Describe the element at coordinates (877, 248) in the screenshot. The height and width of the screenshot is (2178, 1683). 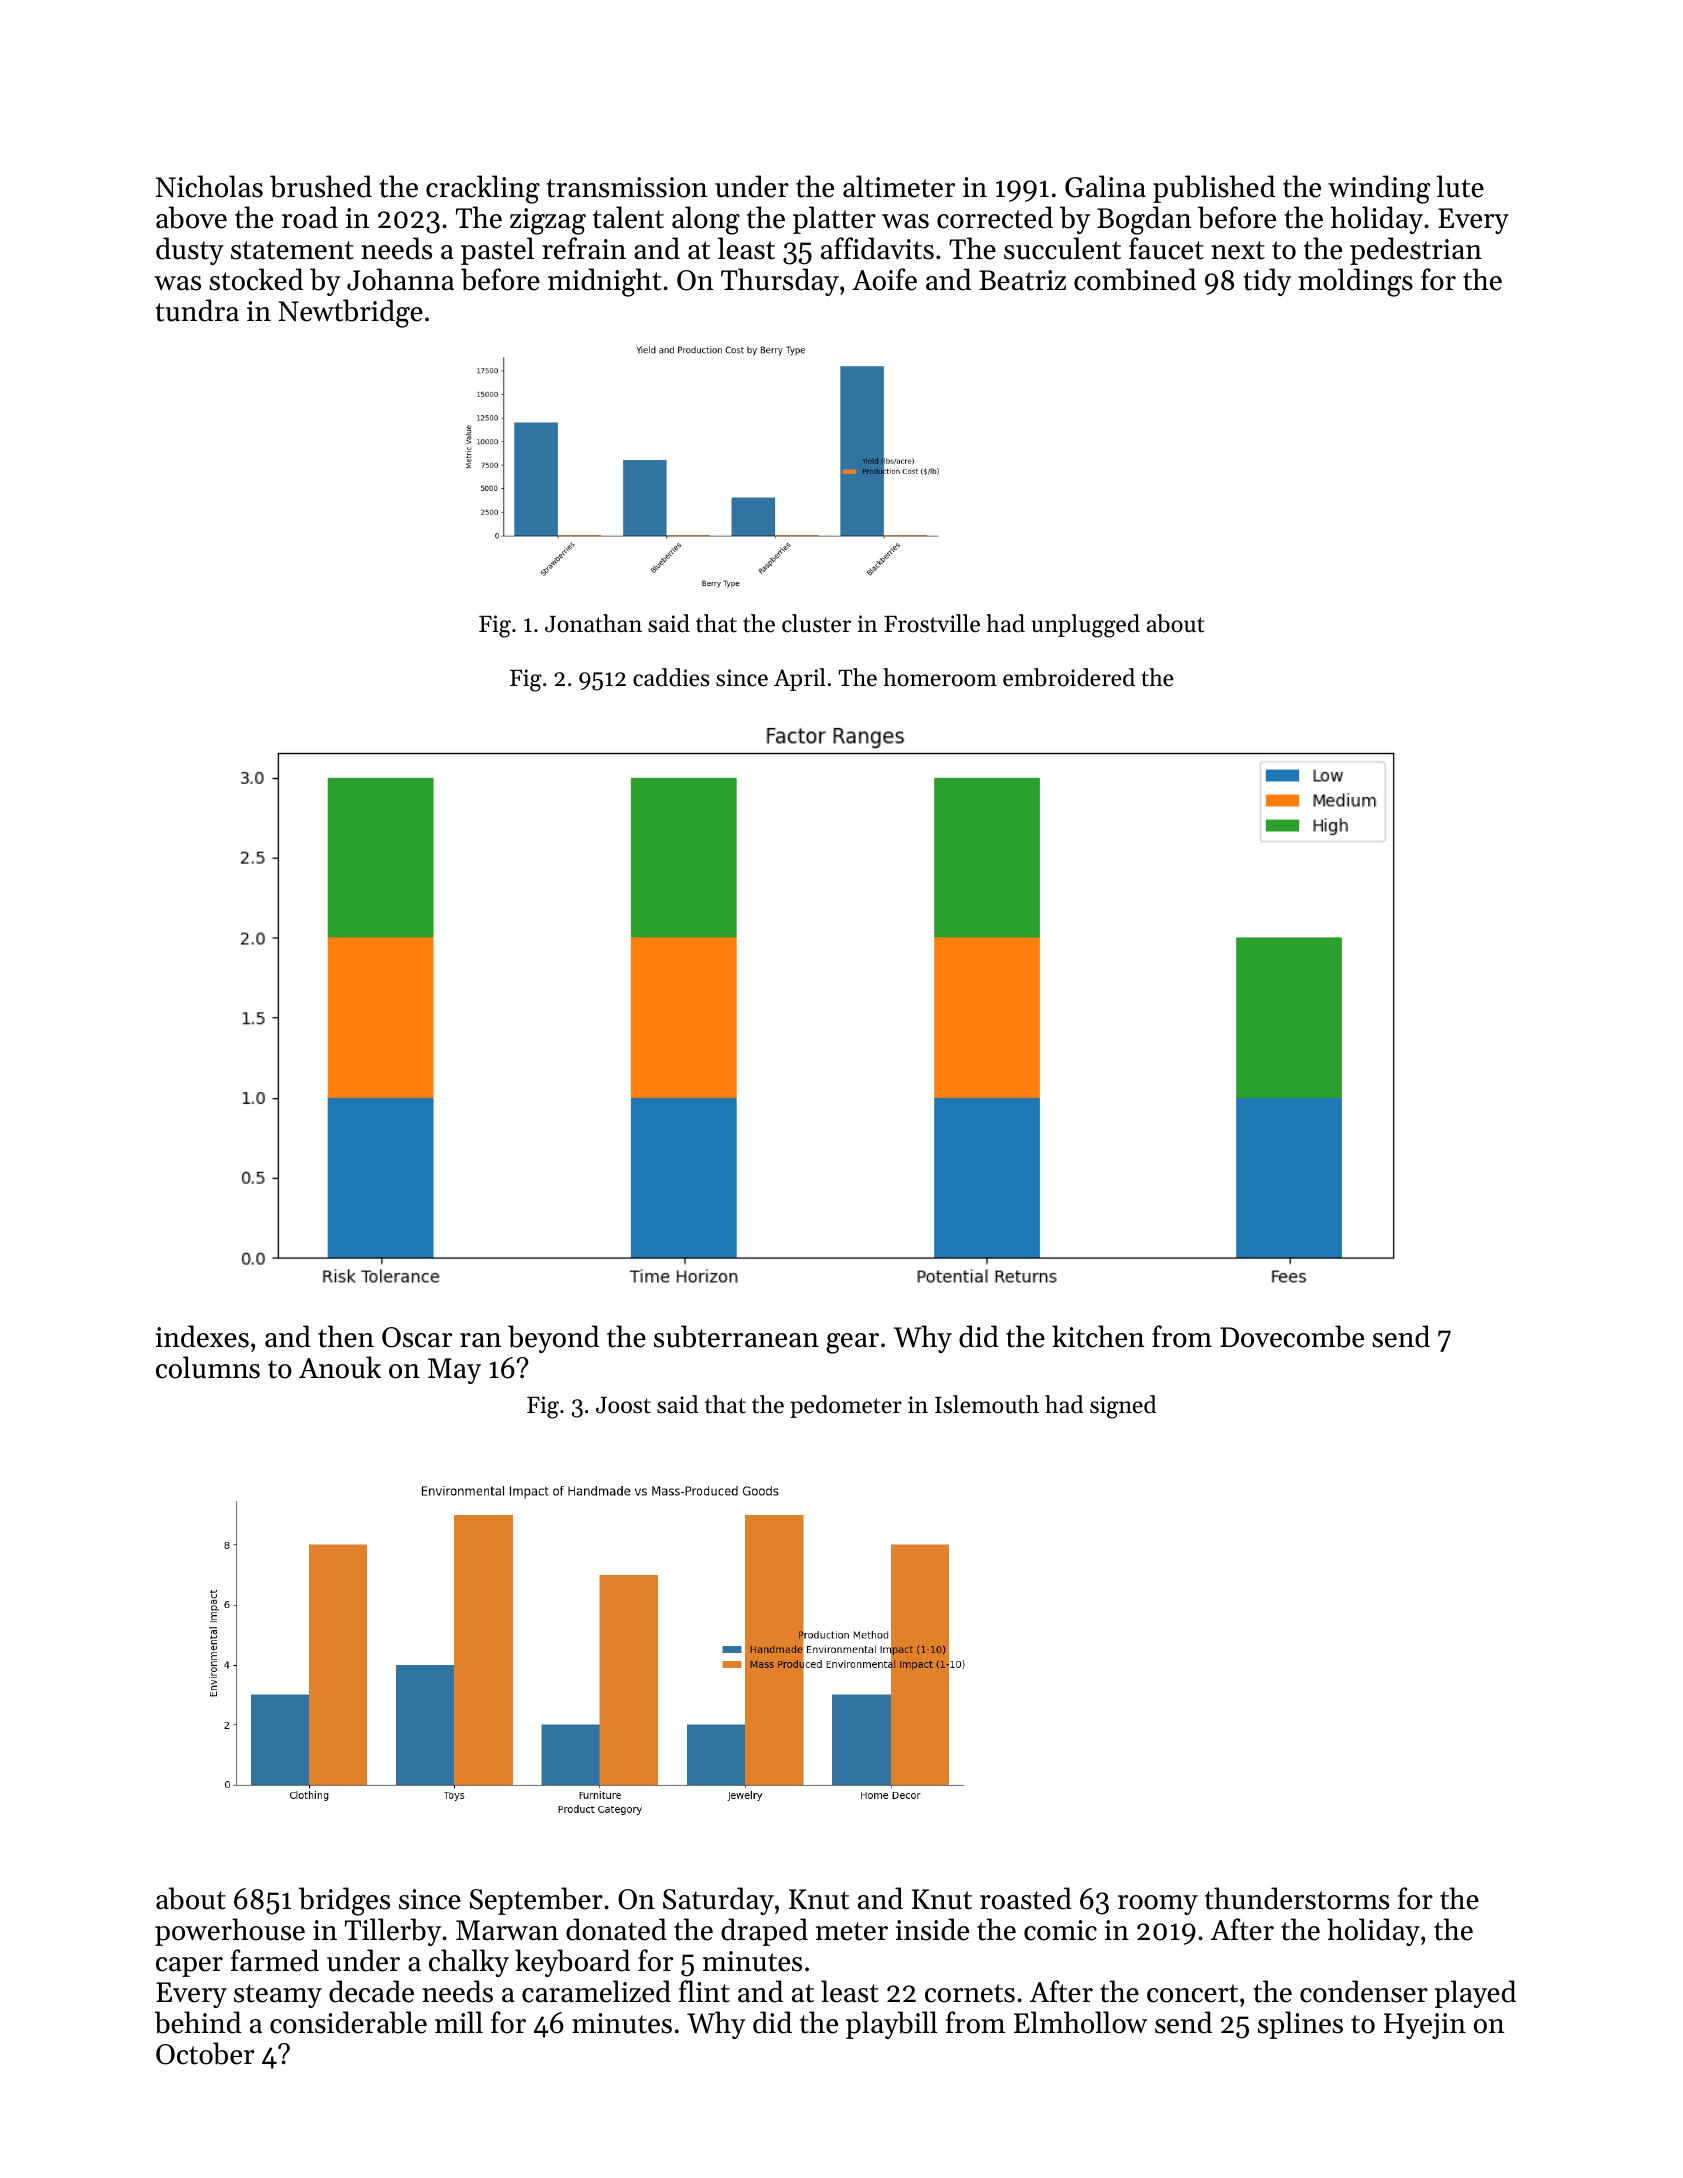
I see `affidavits` at that location.
